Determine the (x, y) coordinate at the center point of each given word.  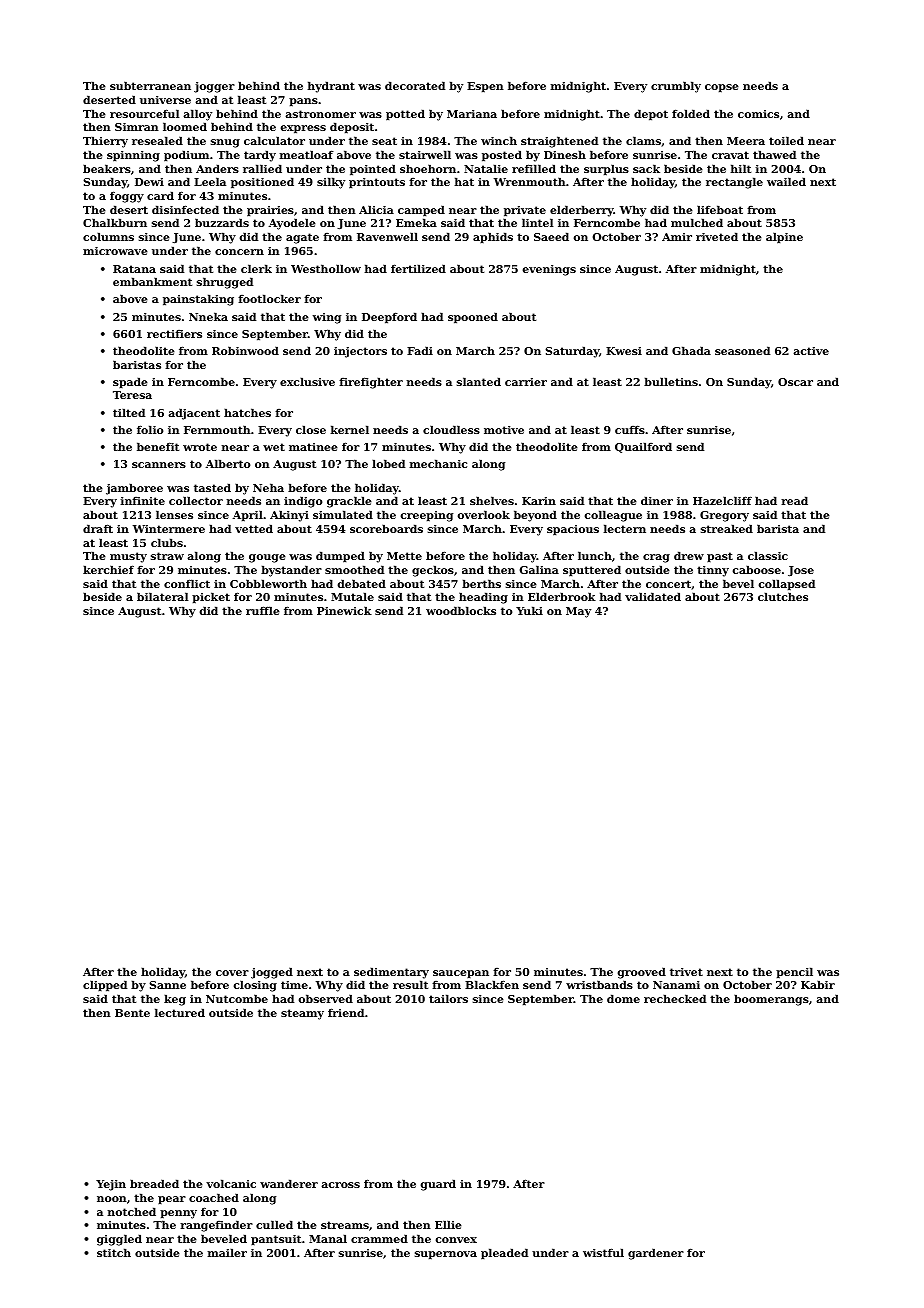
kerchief (108, 569)
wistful (603, 1252)
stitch (114, 1252)
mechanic (438, 463)
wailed (786, 181)
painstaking (198, 300)
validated (653, 596)
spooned (473, 318)
